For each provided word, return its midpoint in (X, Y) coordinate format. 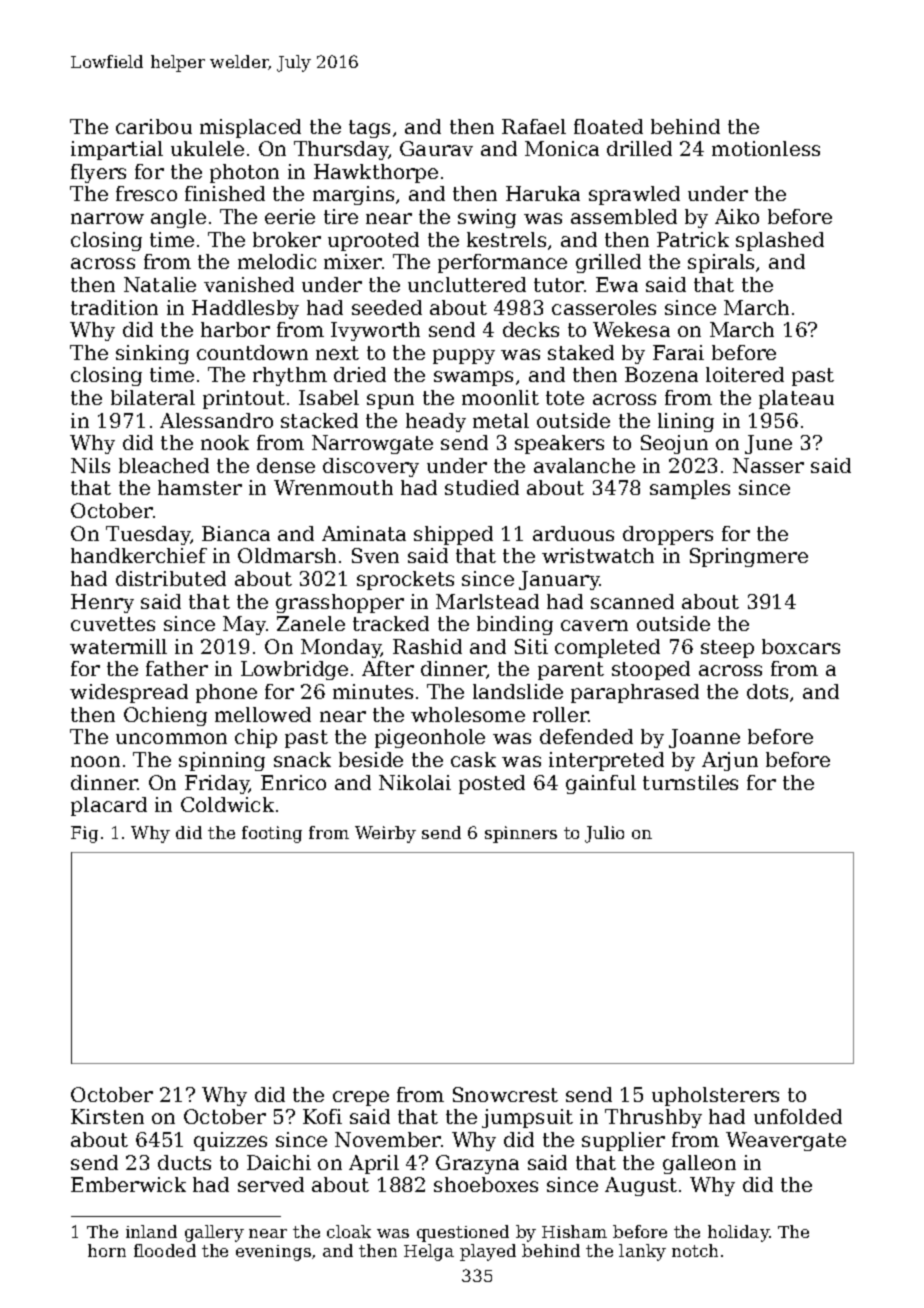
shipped (453, 535)
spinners (521, 834)
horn (107, 1250)
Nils (90, 465)
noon (95, 761)
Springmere (749, 557)
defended (586, 736)
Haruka (543, 193)
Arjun (730, 761)
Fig (84, 834)
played (488, 1252)
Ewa (617, 284)
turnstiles (690, 782)
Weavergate (786, 1141)
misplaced (250, 128)
